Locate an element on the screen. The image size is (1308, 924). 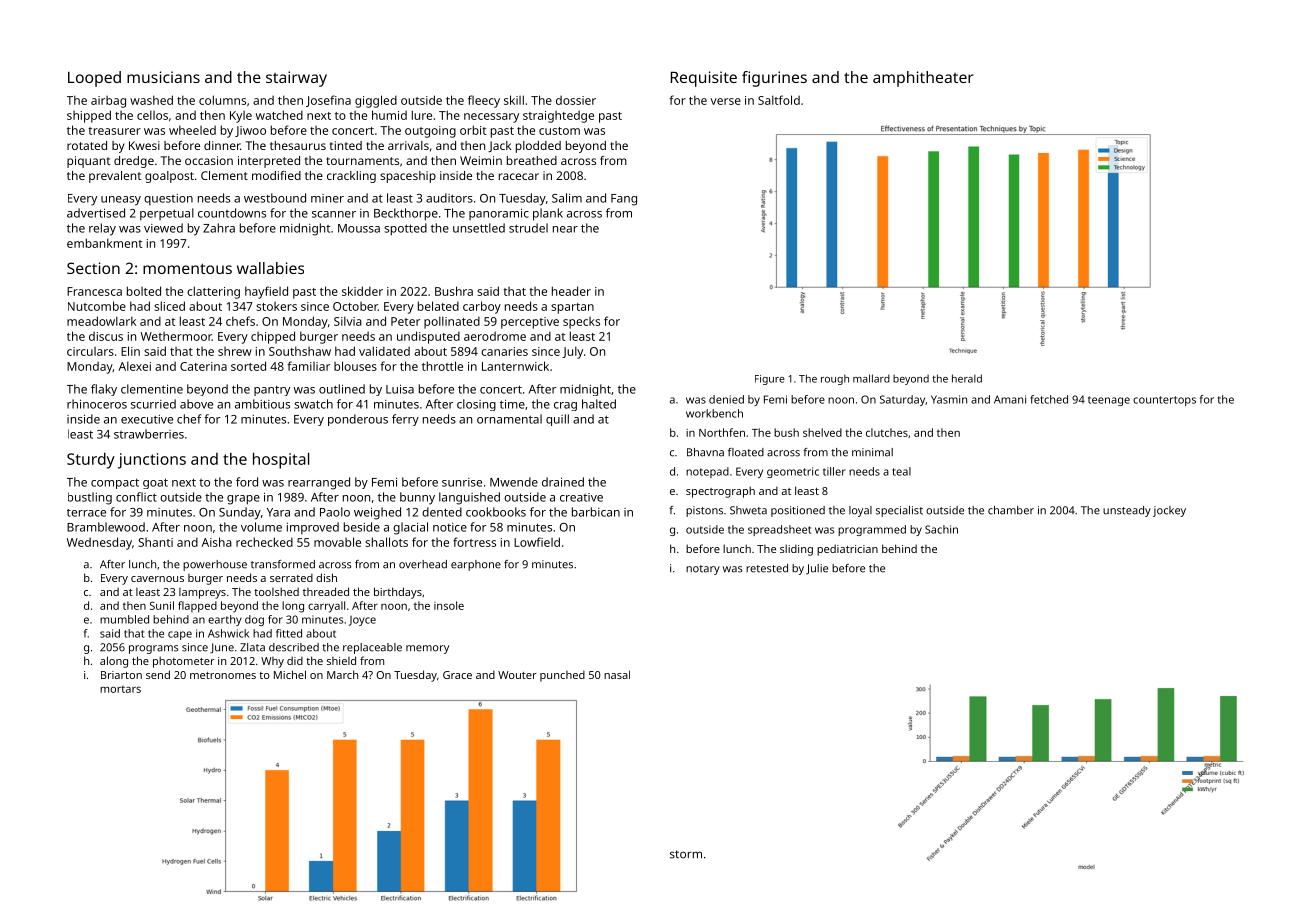
amphitheater is located at coordinates (923, 79).
